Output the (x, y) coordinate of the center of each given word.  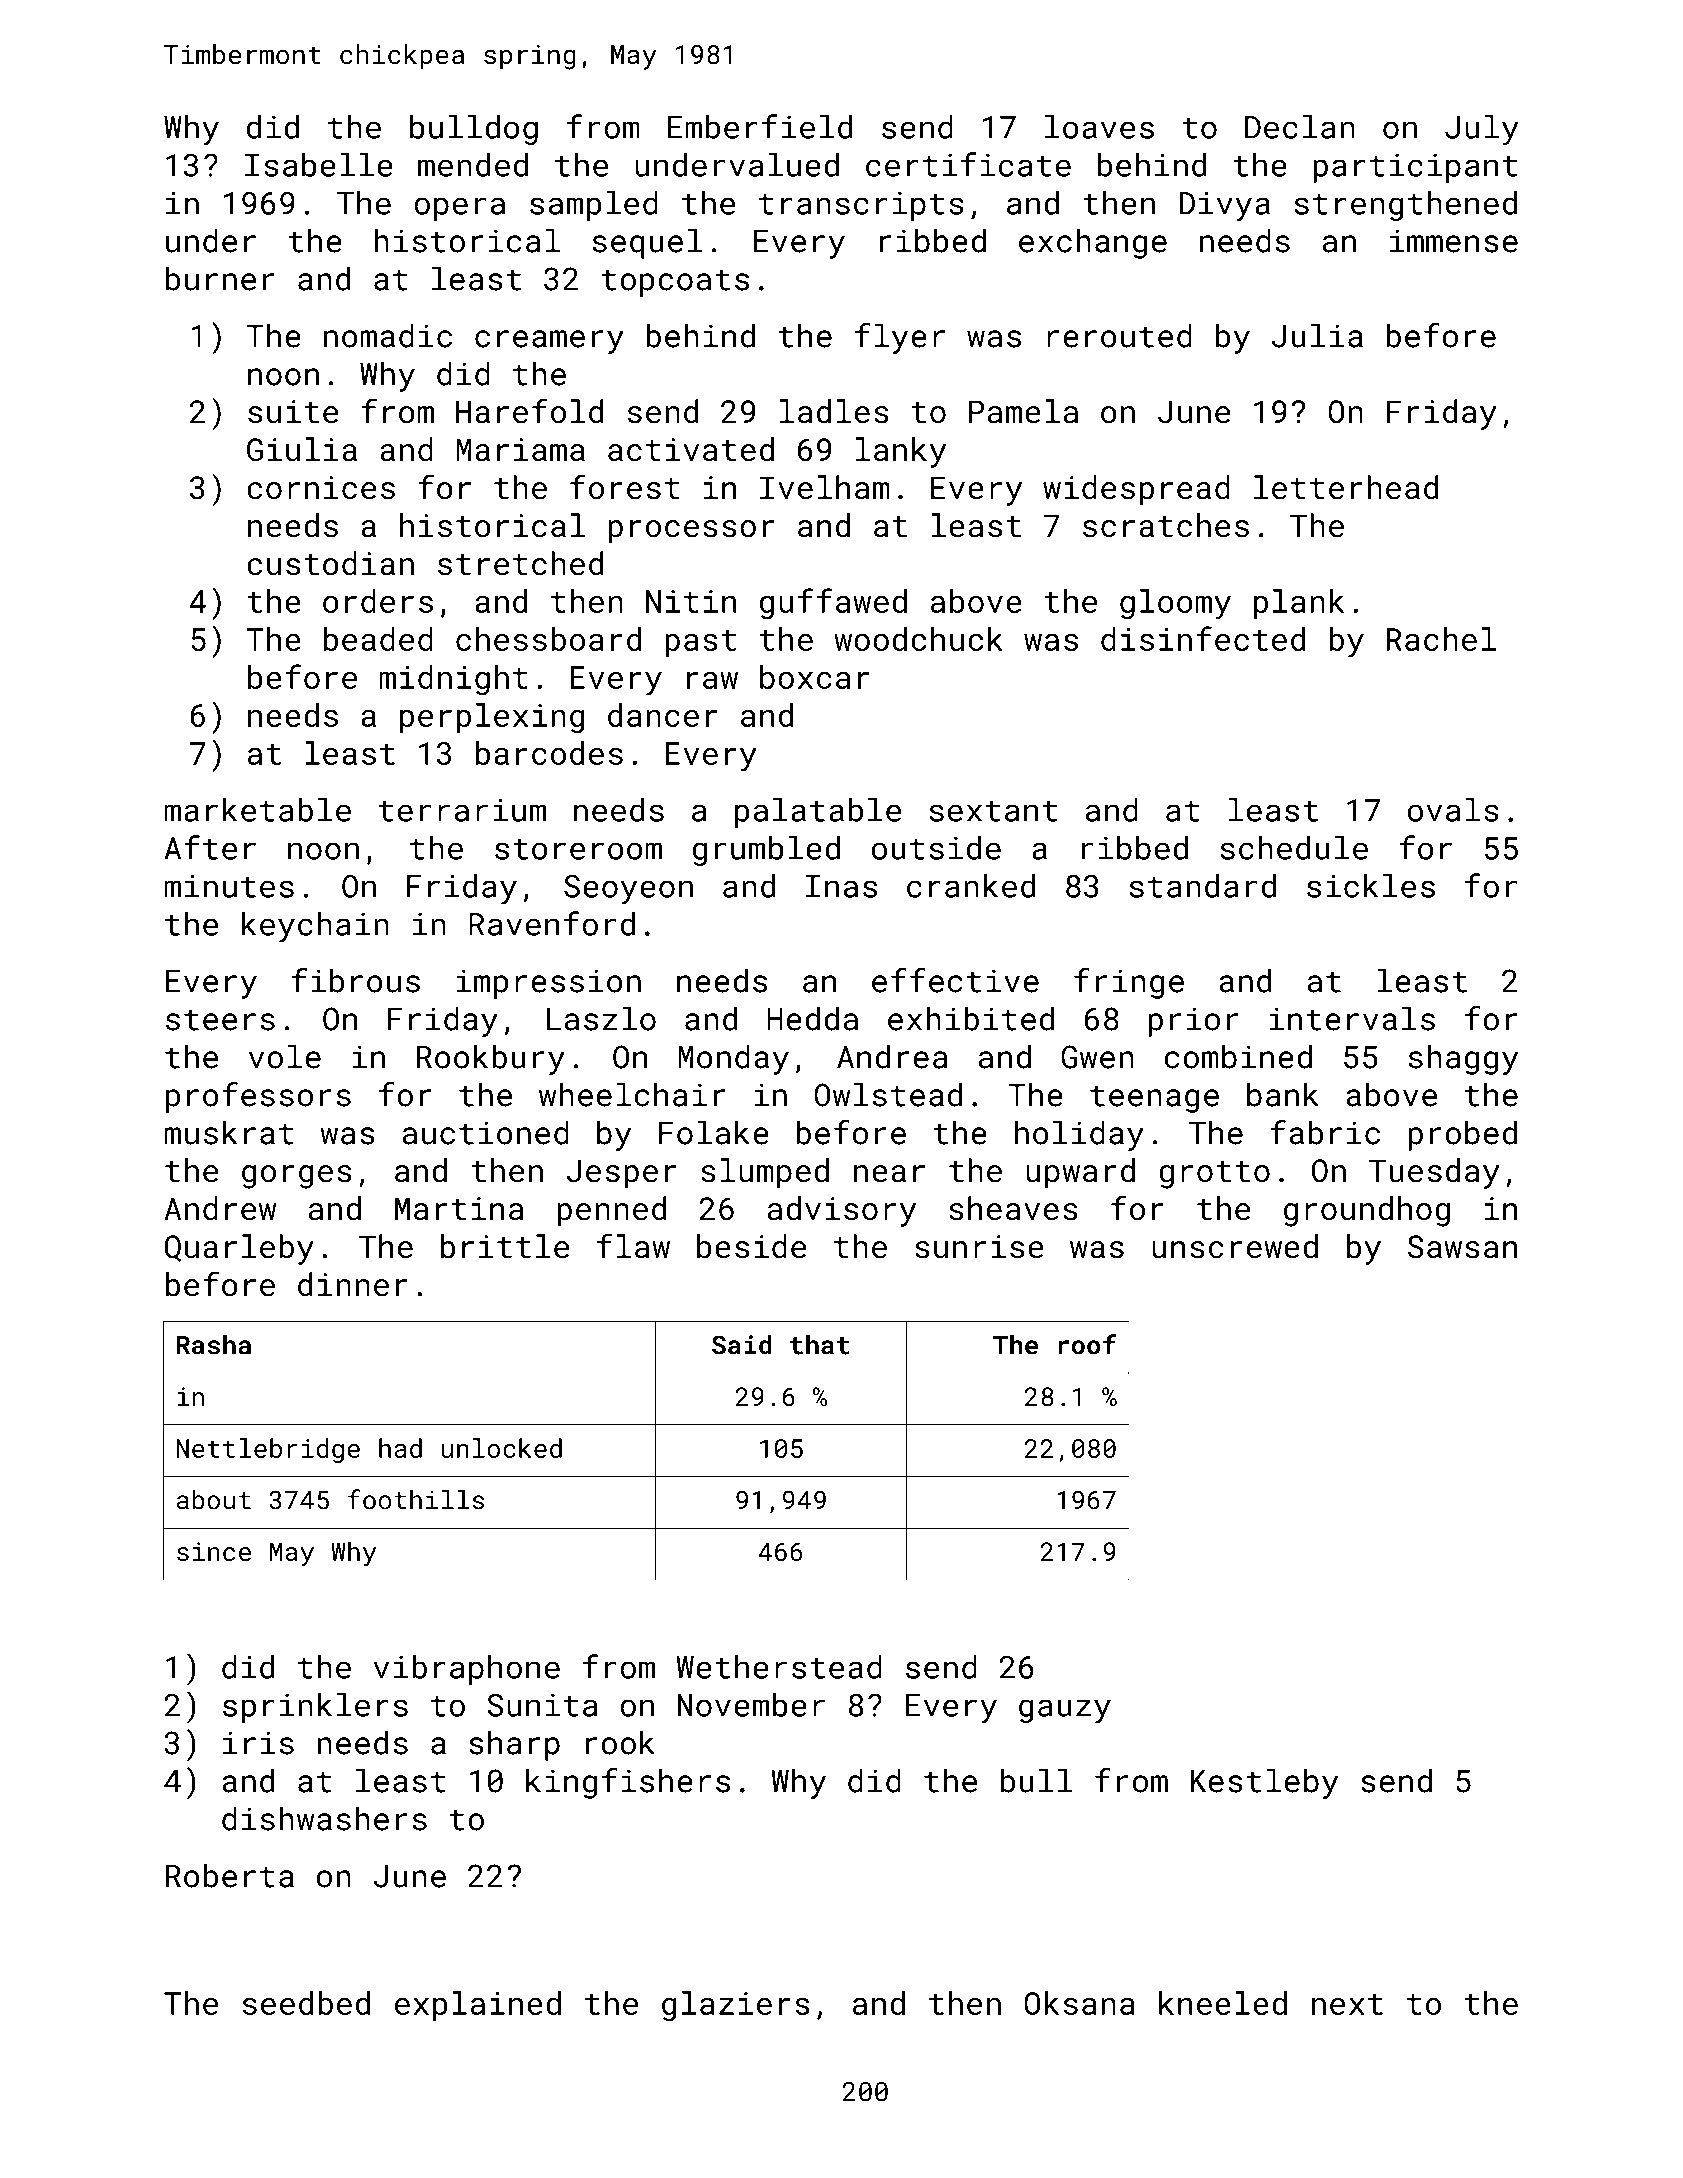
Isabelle (319, 165)
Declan (1300, 127)
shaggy (1463, 1059)
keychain (315, 927)
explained (478, 2006)
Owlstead (888, 1094)
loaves (1099, 127)
